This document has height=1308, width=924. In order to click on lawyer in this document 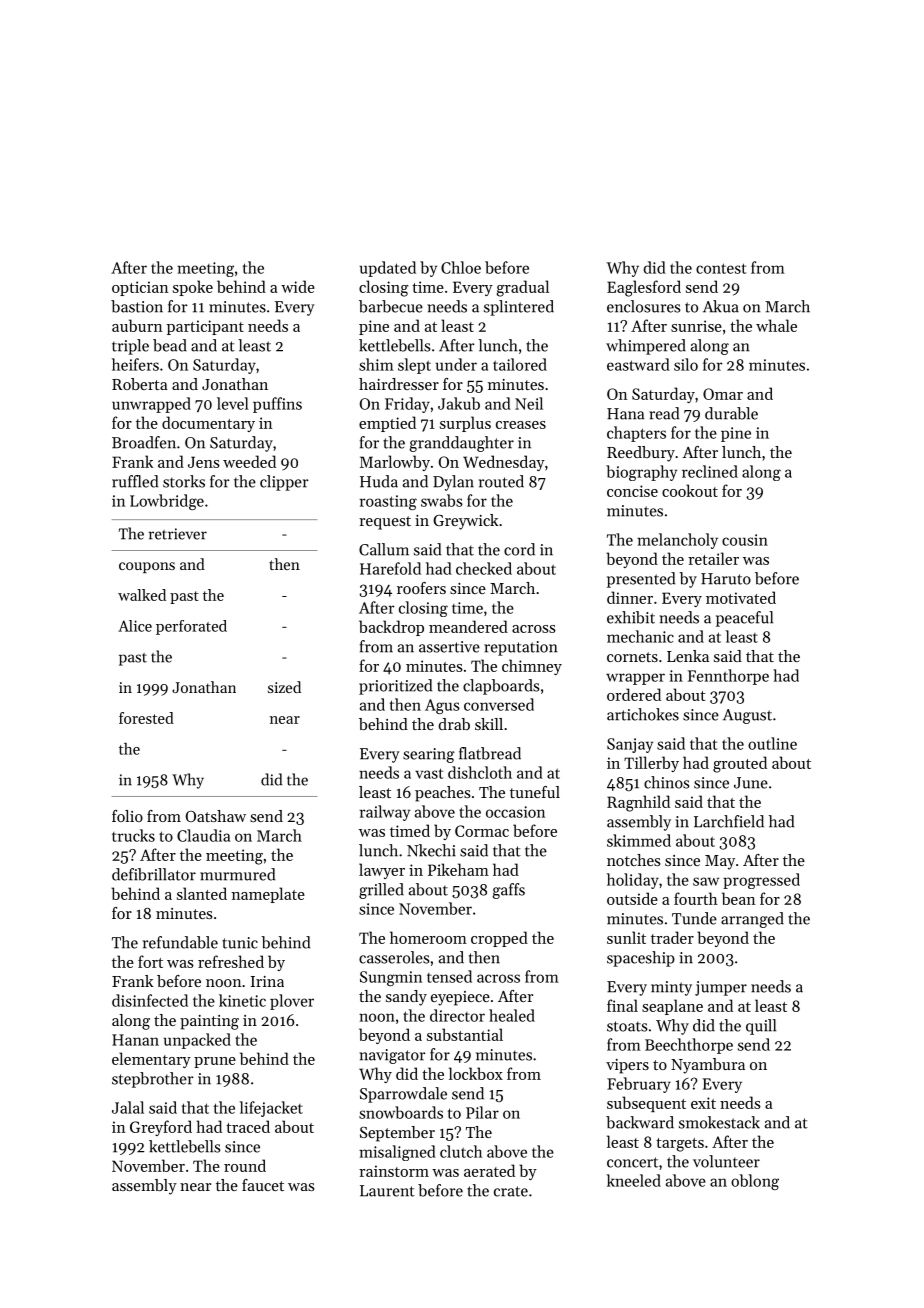, I will do `click(382, 871)`.
